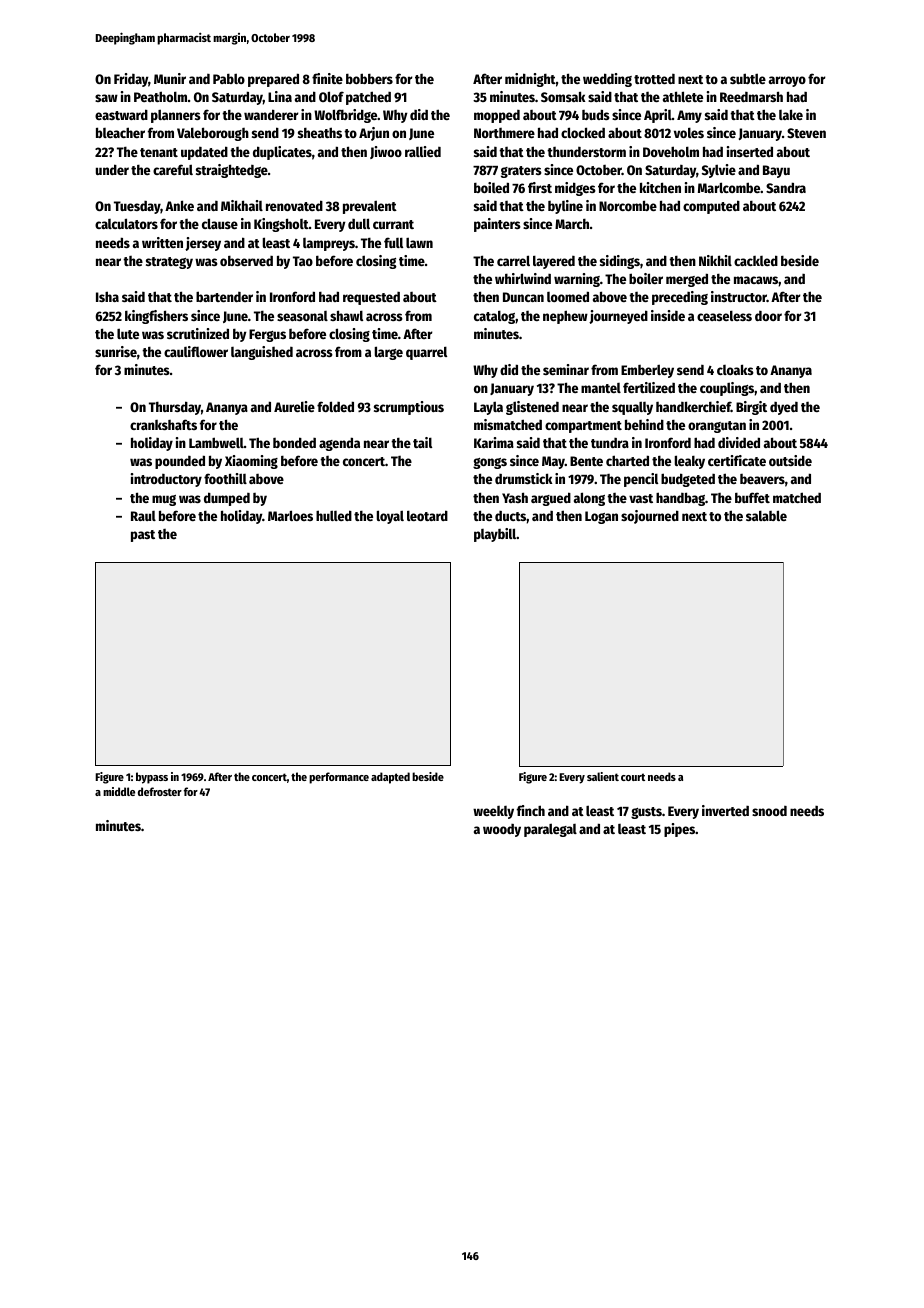 This document has width=924, height=1308. What do you see at coordinates (776, 171) in the document?
I see `Bayu` at bounding box center [776, 171].
